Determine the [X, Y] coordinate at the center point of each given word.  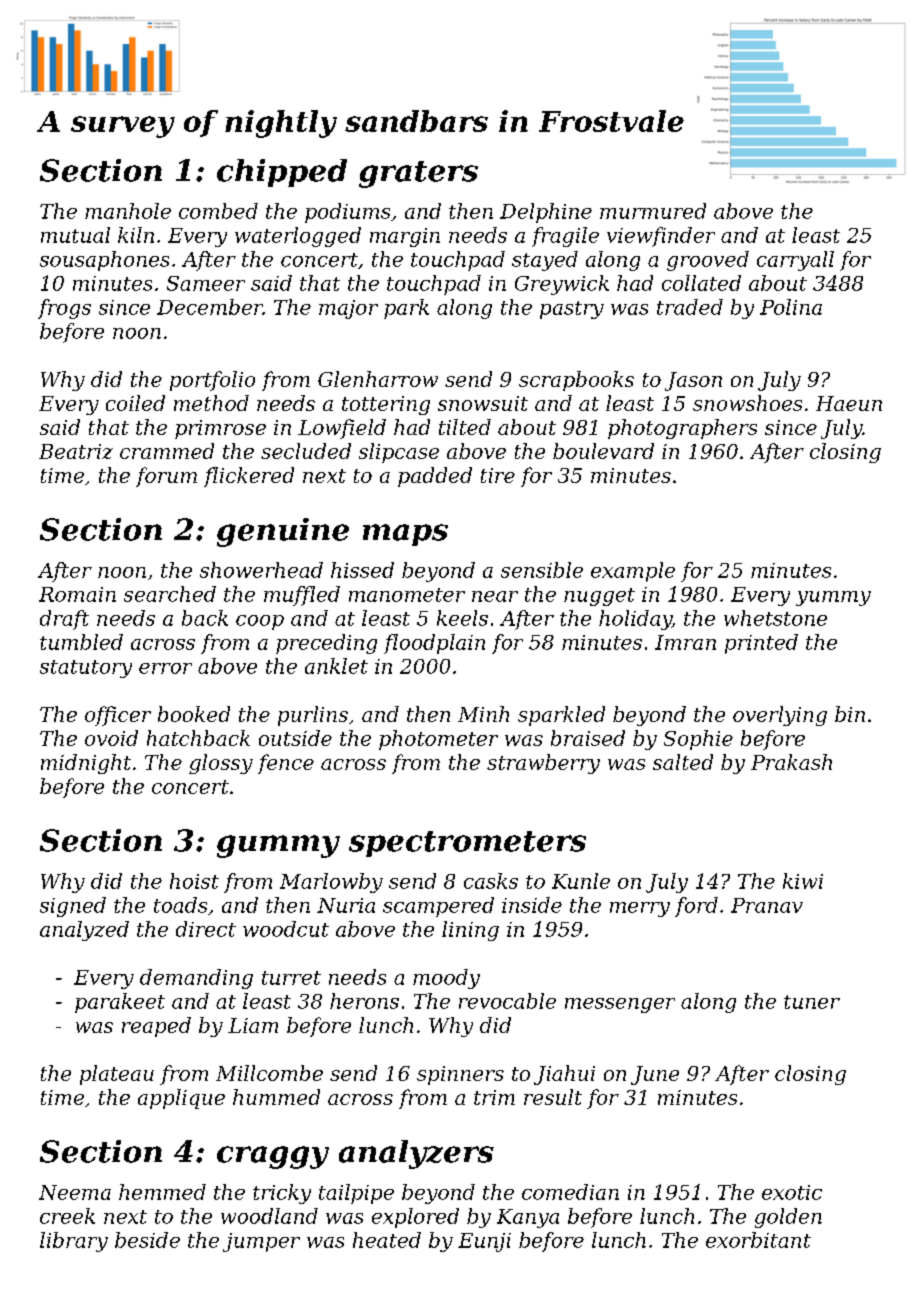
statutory [86, 669]
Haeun [849, 403]
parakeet [120, 1003]
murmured [653, 211]
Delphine [546, 213]
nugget [599, 597]
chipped [282, 173]
